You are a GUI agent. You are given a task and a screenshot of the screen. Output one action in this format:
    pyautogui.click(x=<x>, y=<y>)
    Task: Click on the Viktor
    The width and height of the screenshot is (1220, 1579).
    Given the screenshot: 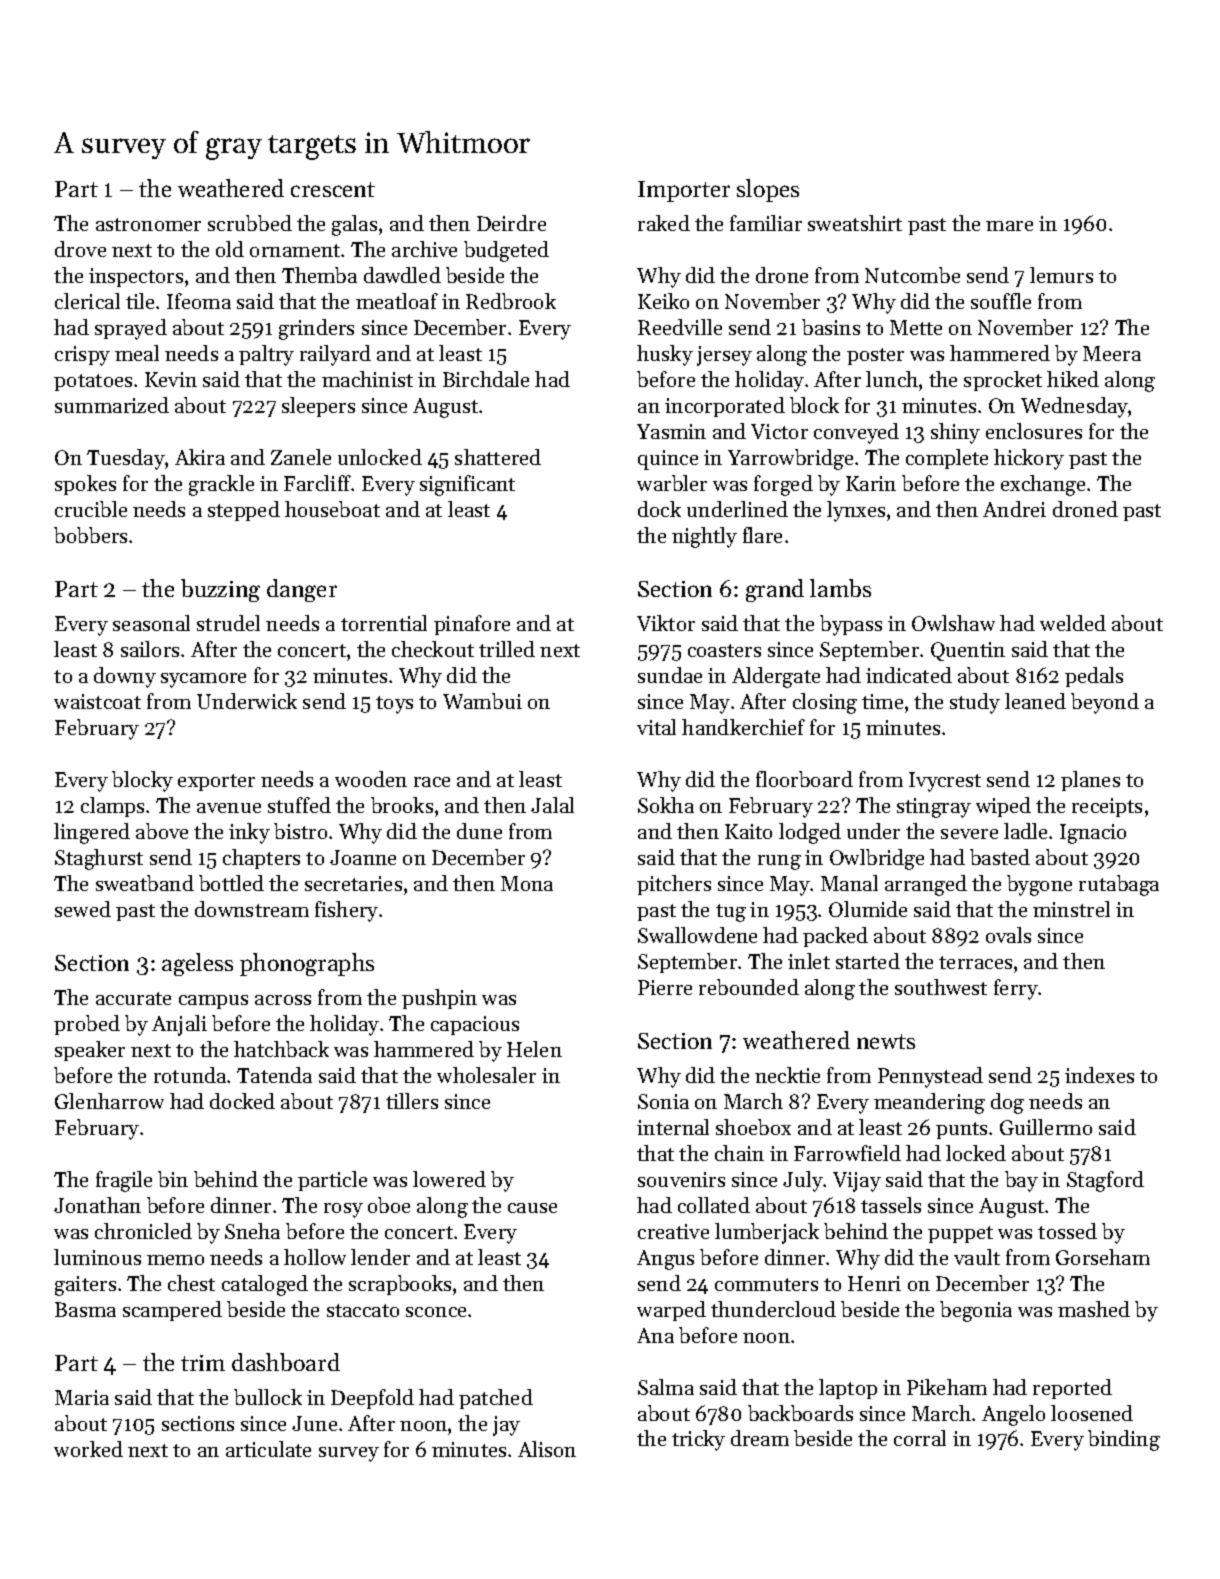 What is the action you would take?
    pyautogui.click(x=666, y=623)
